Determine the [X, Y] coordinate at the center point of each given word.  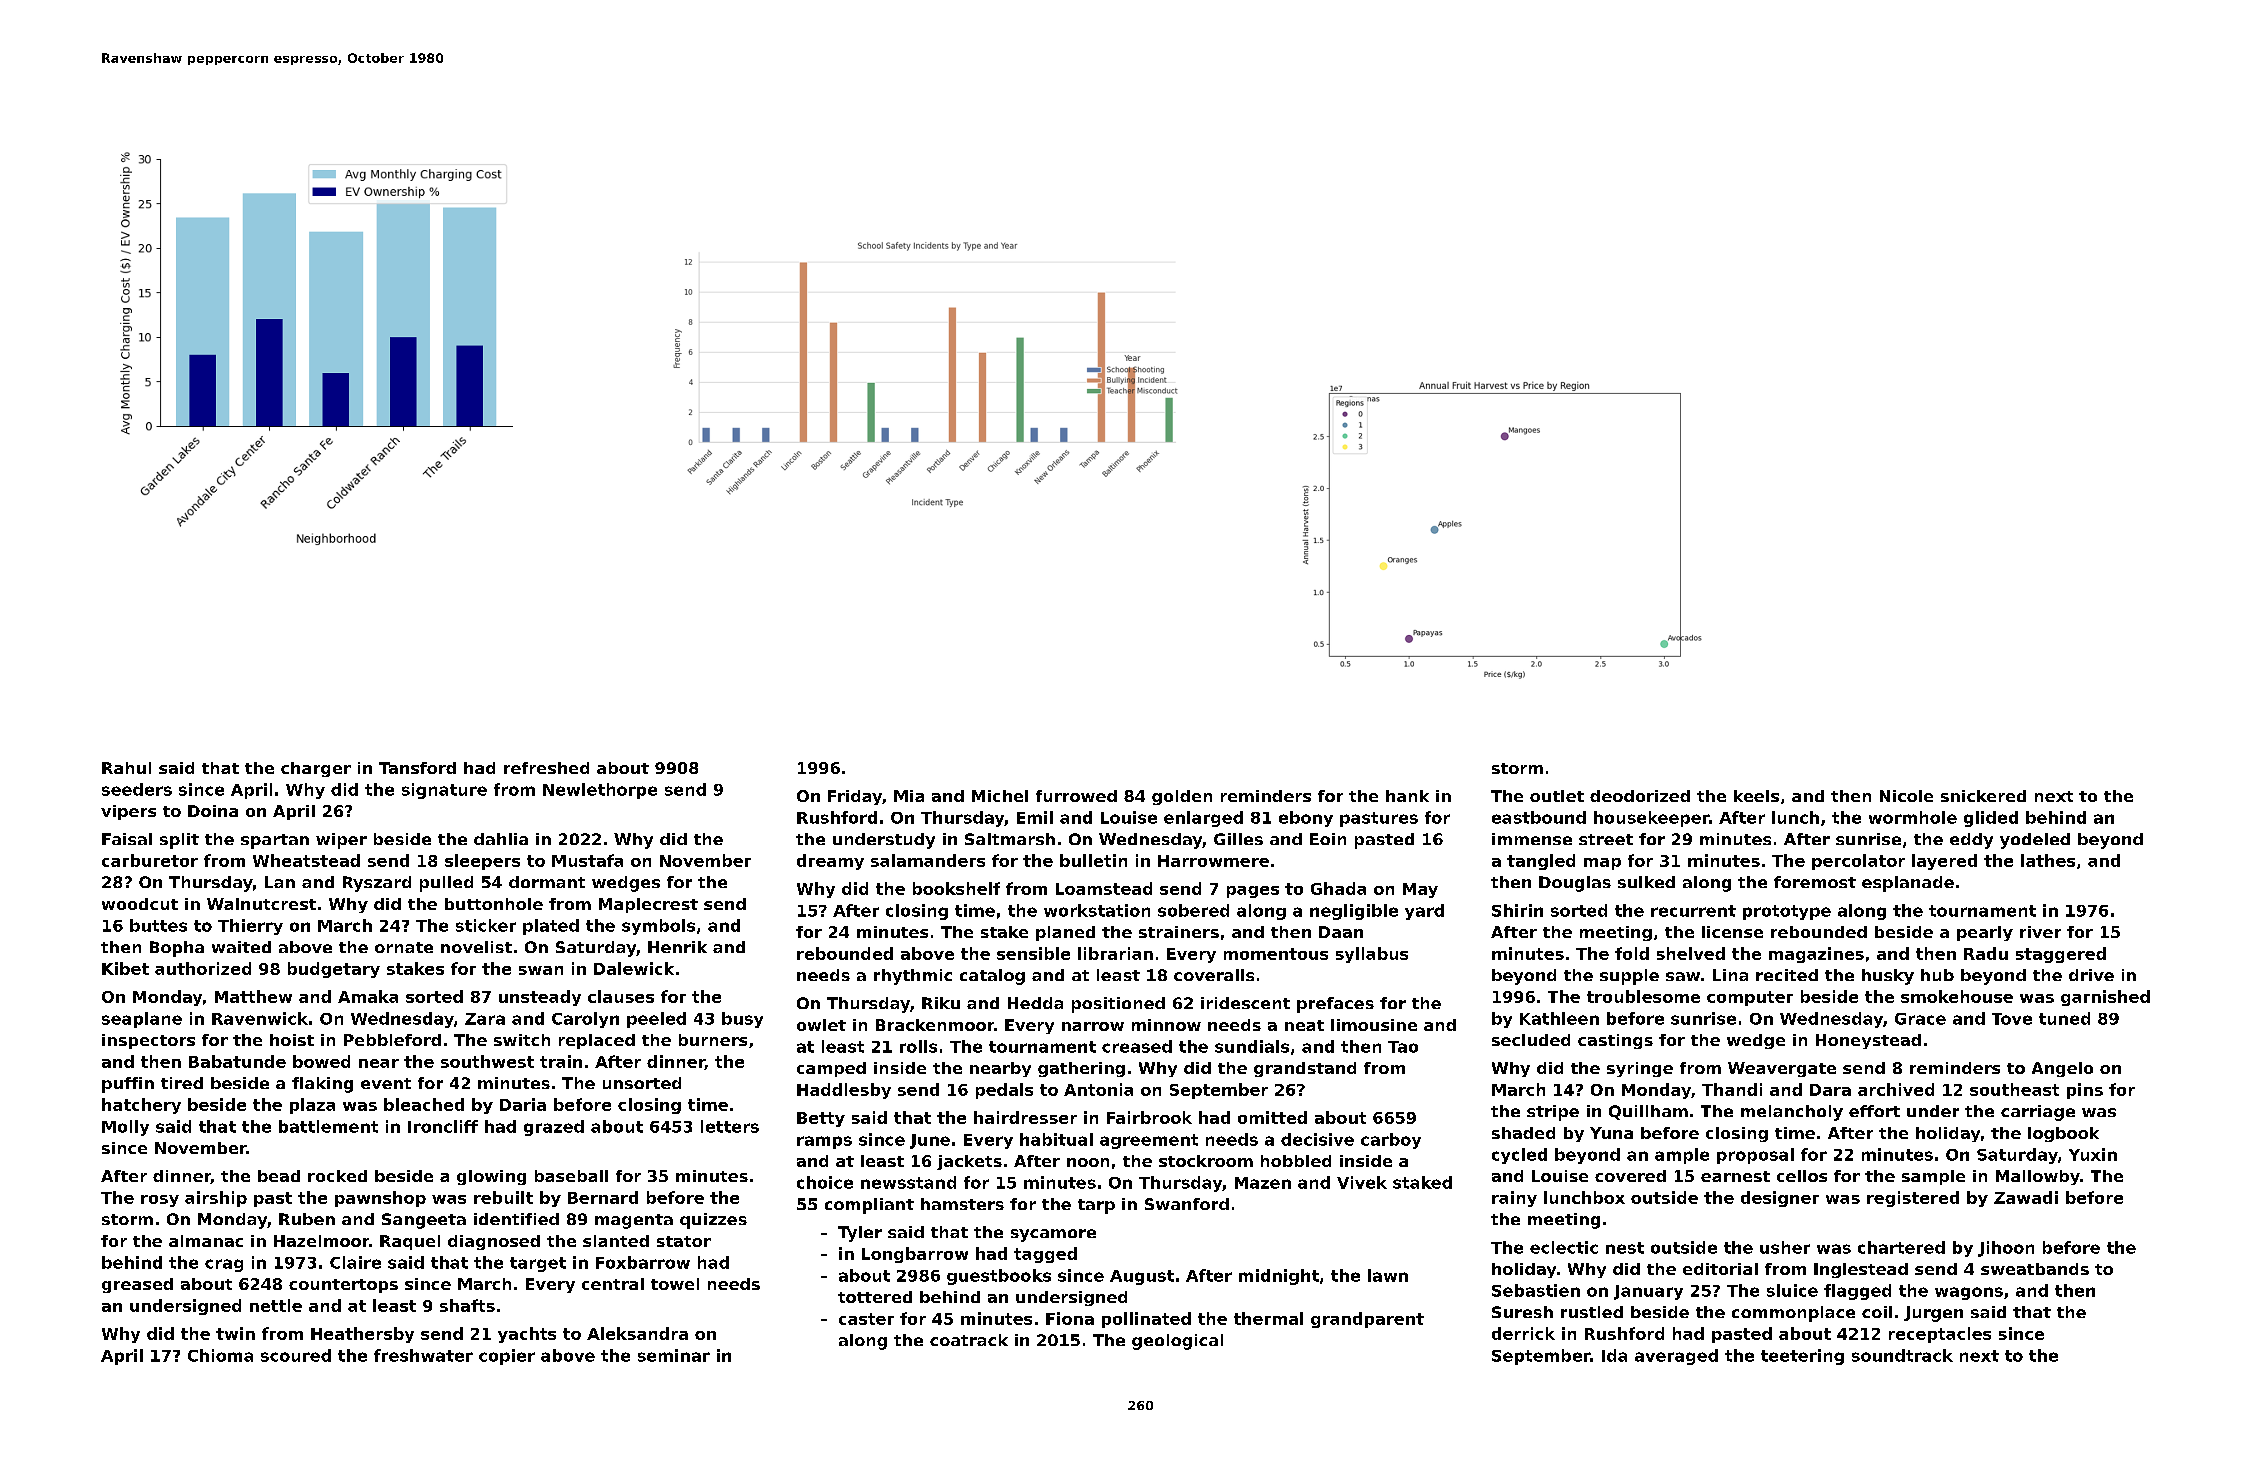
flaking [322, 1085]
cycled [1519, 1156]
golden [1182, 797]
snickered [1983, 796]
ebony [1306, 819]
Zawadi [2026, 1197]
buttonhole [494, 904]
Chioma [220, 1355]
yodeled [2035, 841]
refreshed [546, 768]
